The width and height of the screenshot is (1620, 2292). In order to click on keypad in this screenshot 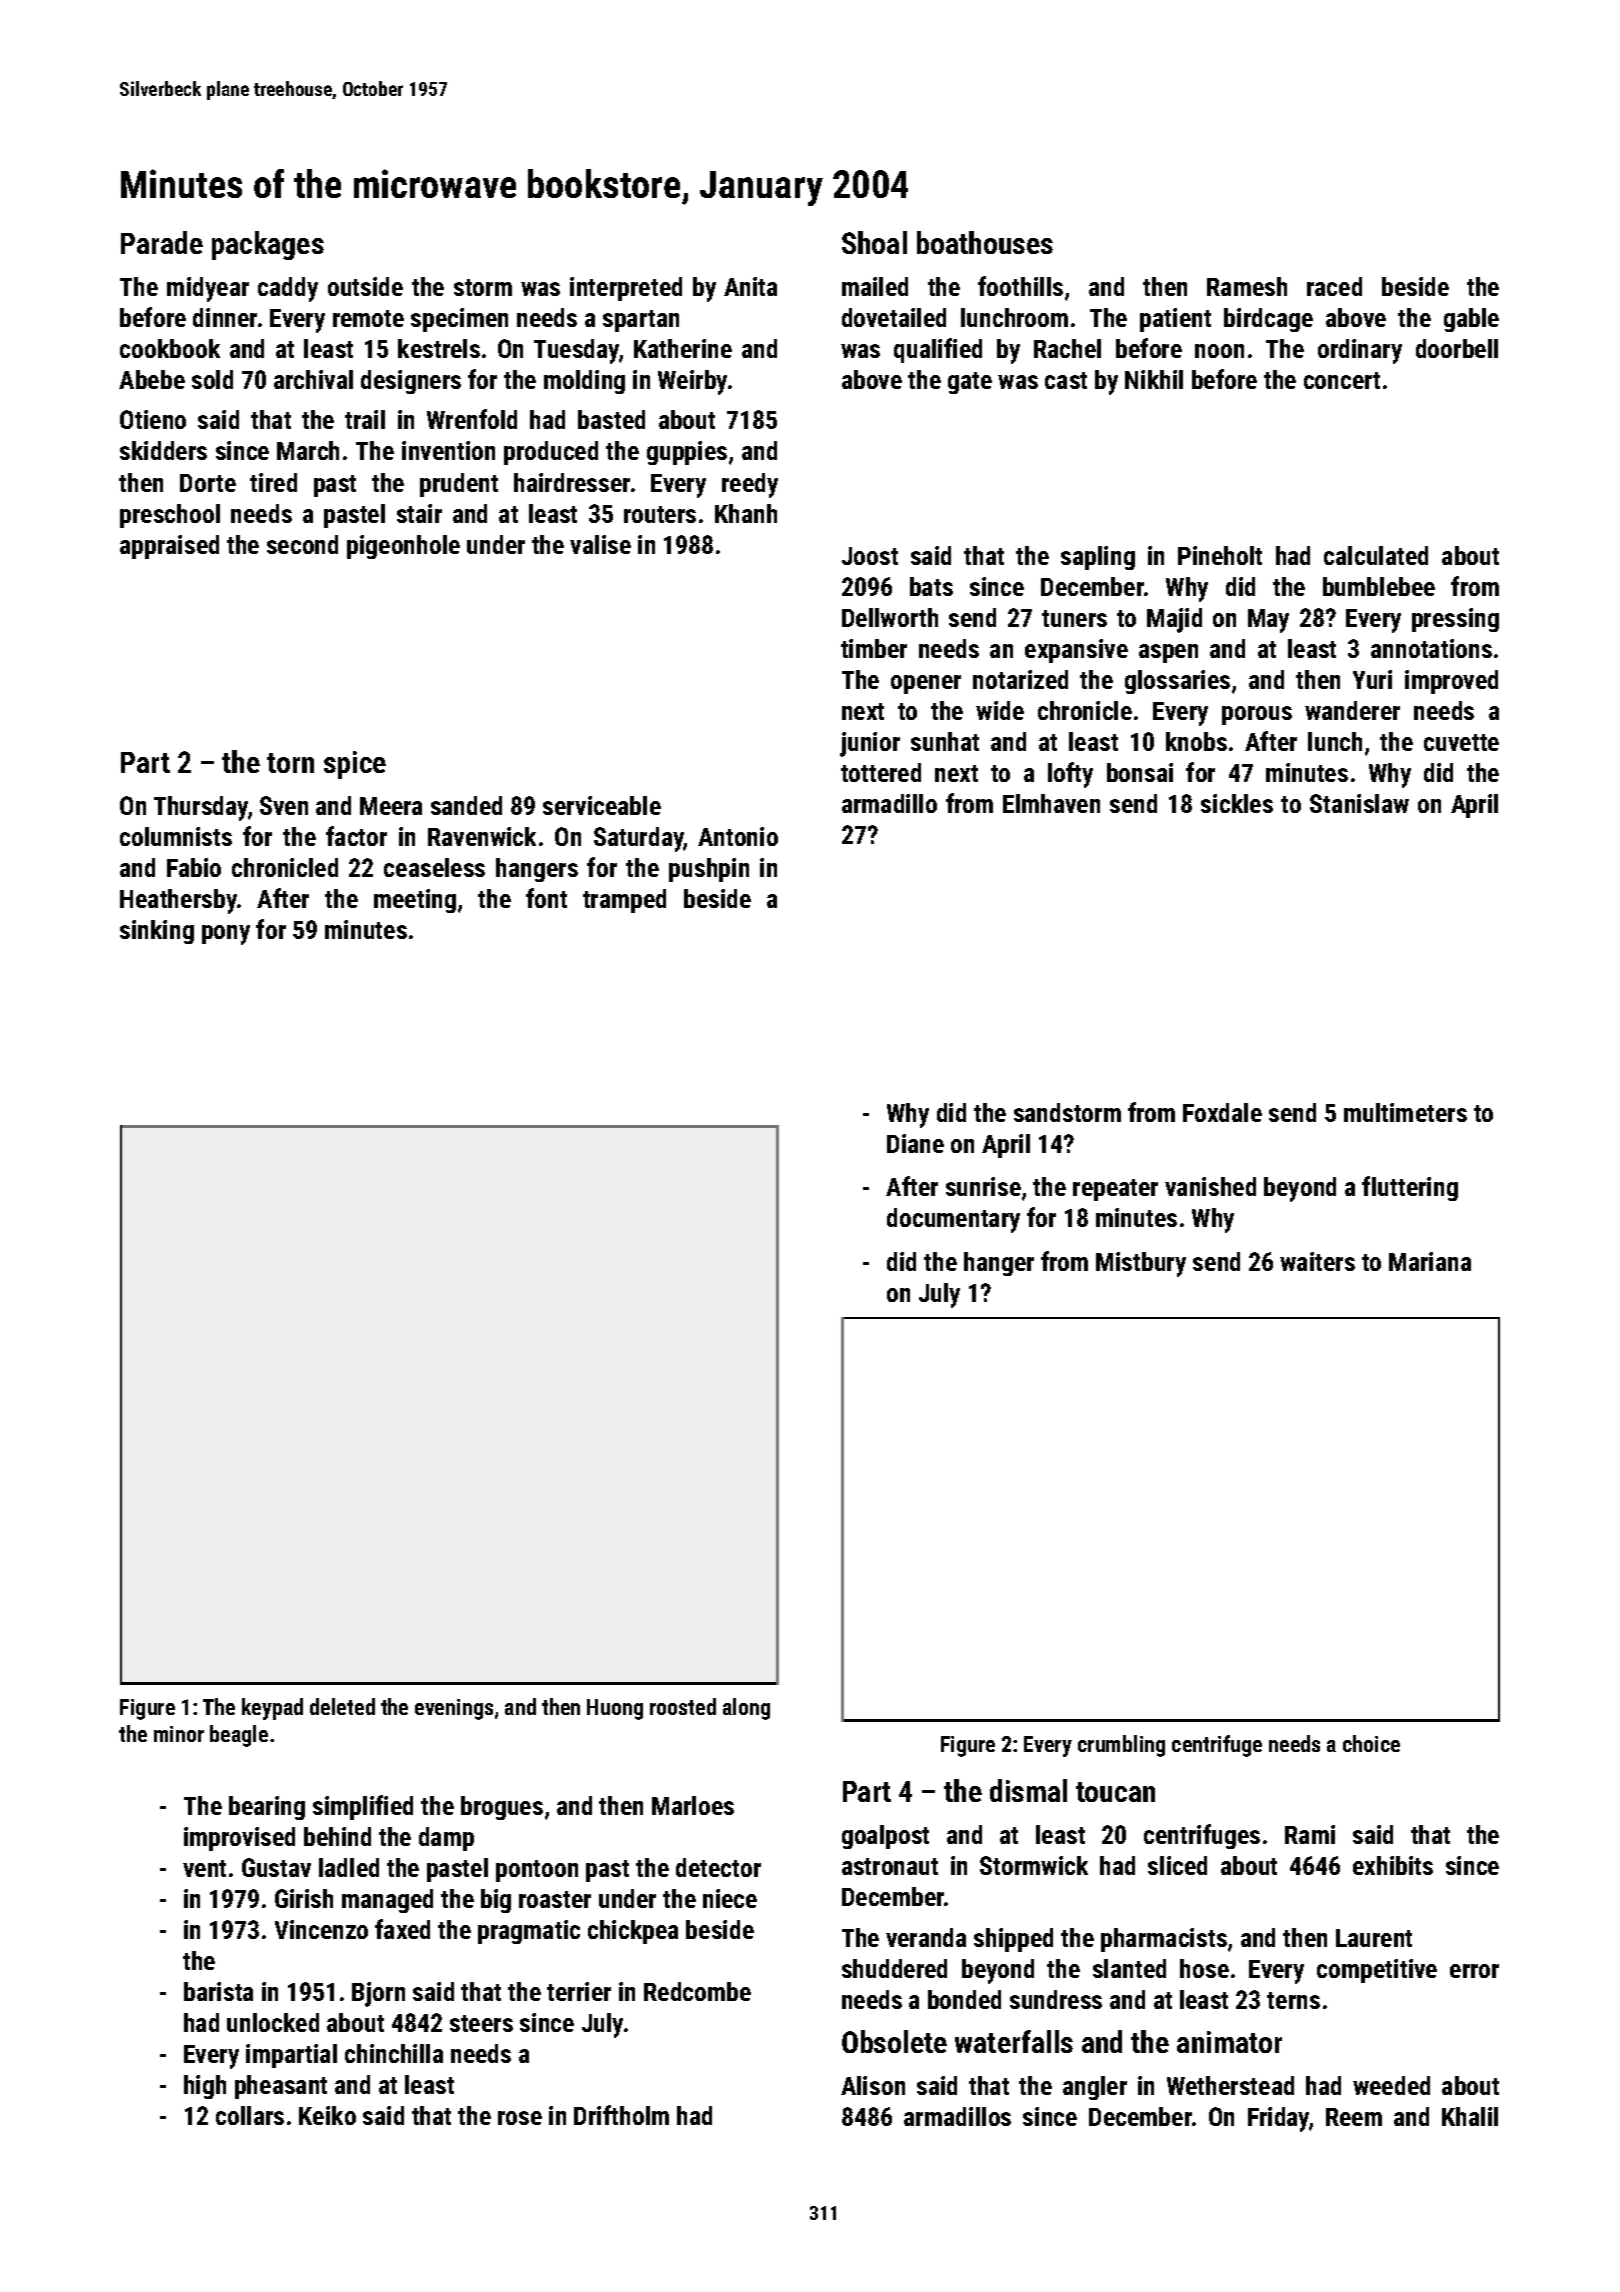, I will do `click(272, 1709)`.
